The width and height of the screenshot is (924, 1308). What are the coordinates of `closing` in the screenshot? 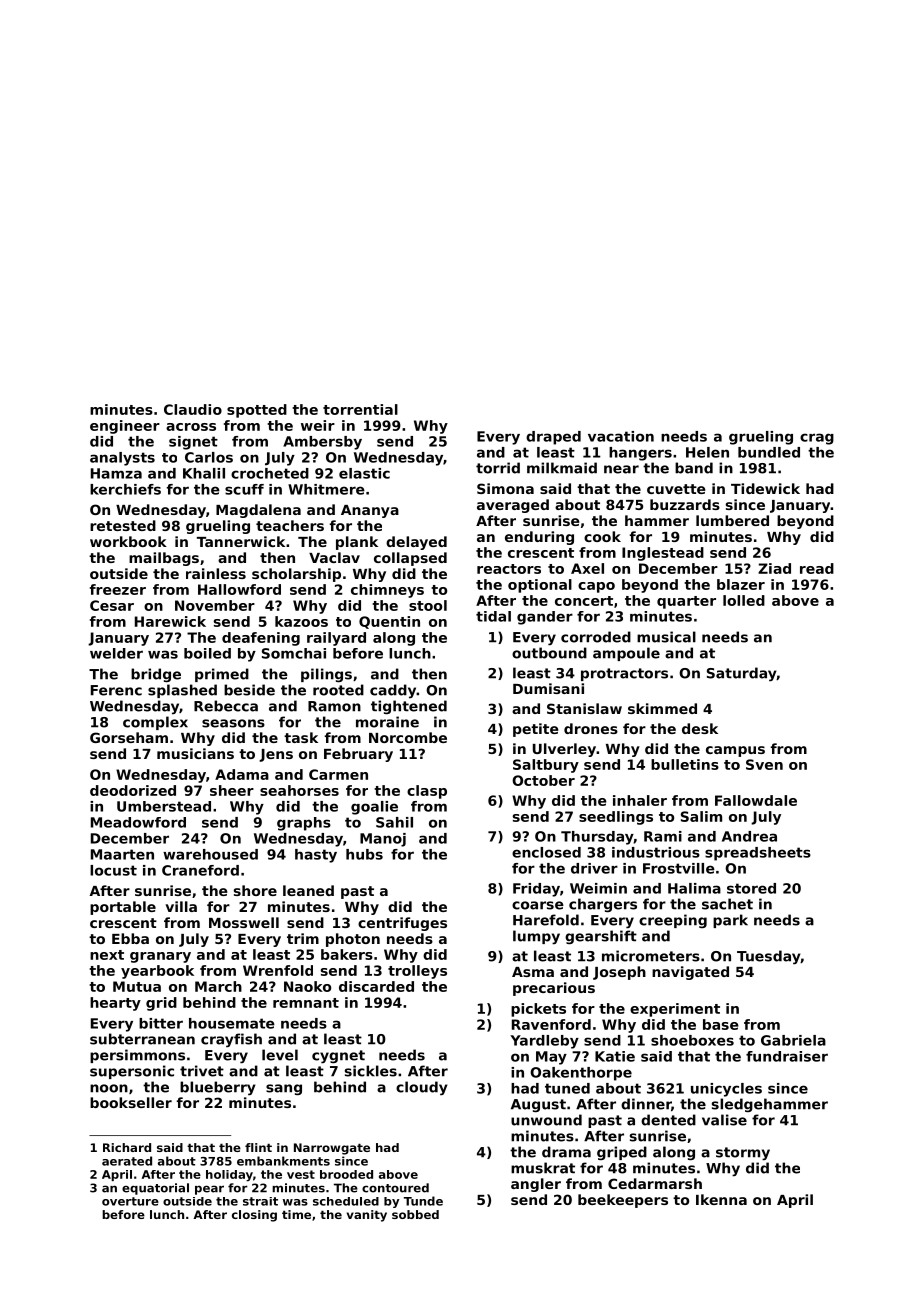 It's located at (254, 1216).
